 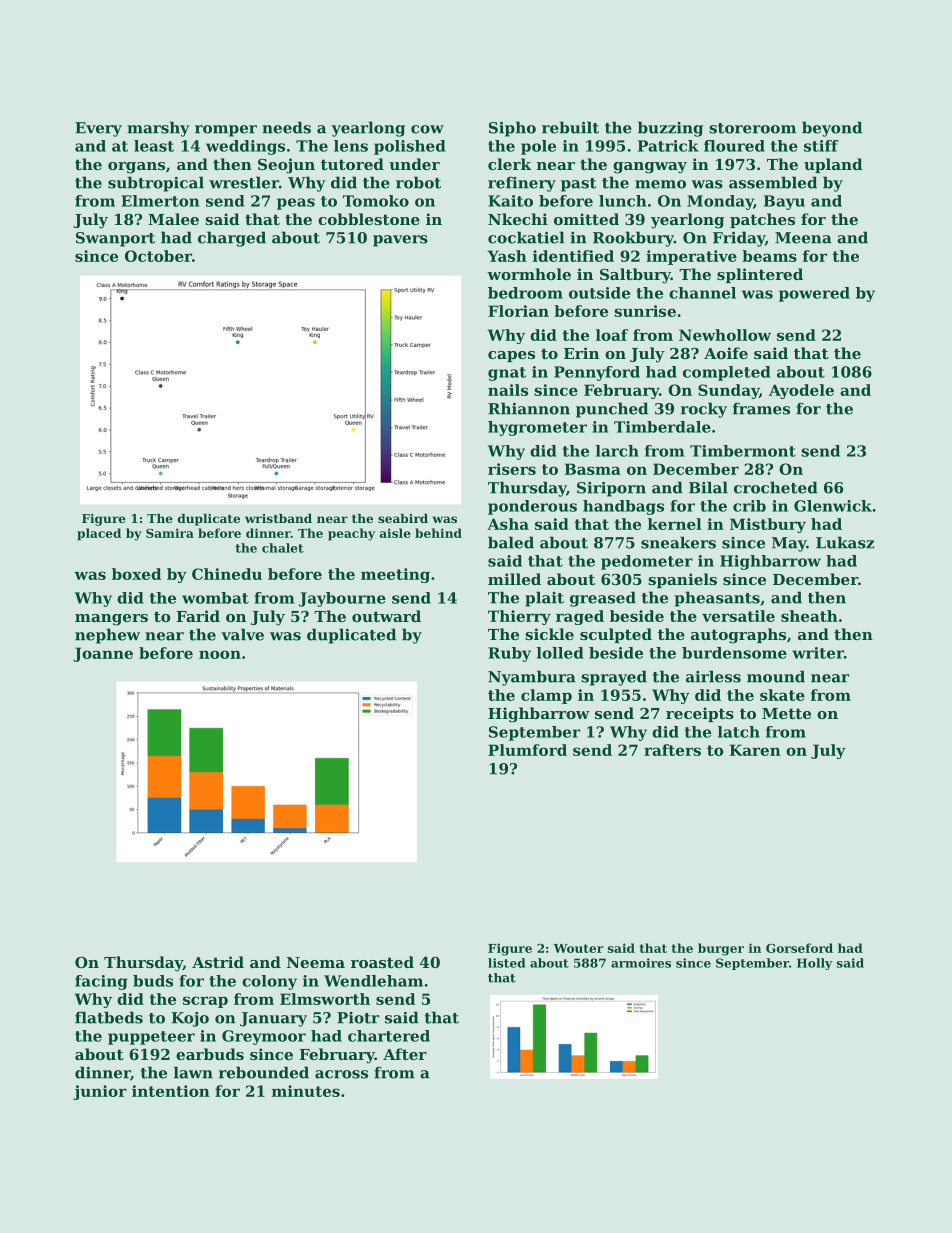 What do you see at coordinates (537, 428) in the document?
I see `hygrometer` at bounding box center [537, 428].
